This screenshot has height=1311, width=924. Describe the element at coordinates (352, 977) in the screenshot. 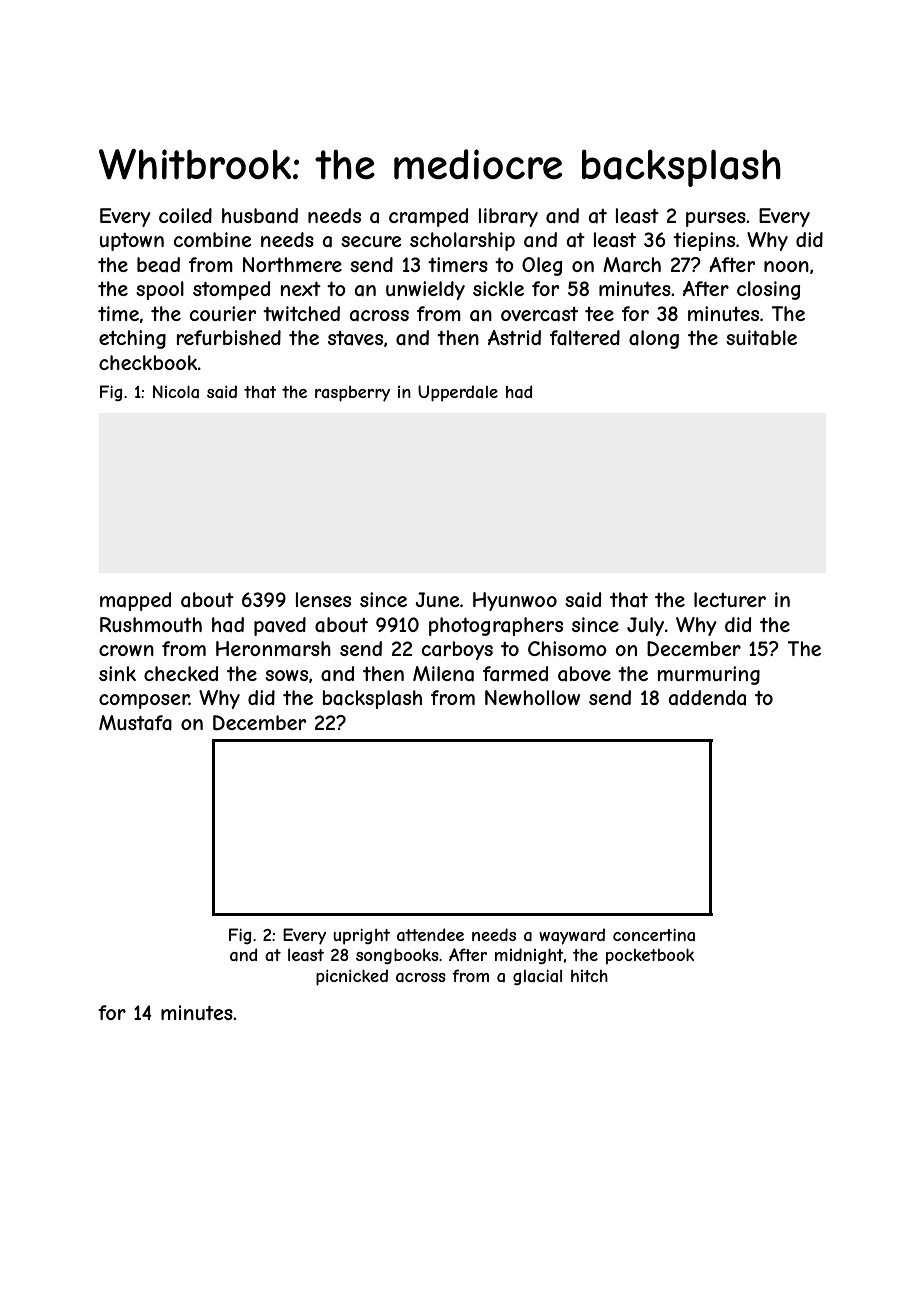

I see `picnicked` at that location.
